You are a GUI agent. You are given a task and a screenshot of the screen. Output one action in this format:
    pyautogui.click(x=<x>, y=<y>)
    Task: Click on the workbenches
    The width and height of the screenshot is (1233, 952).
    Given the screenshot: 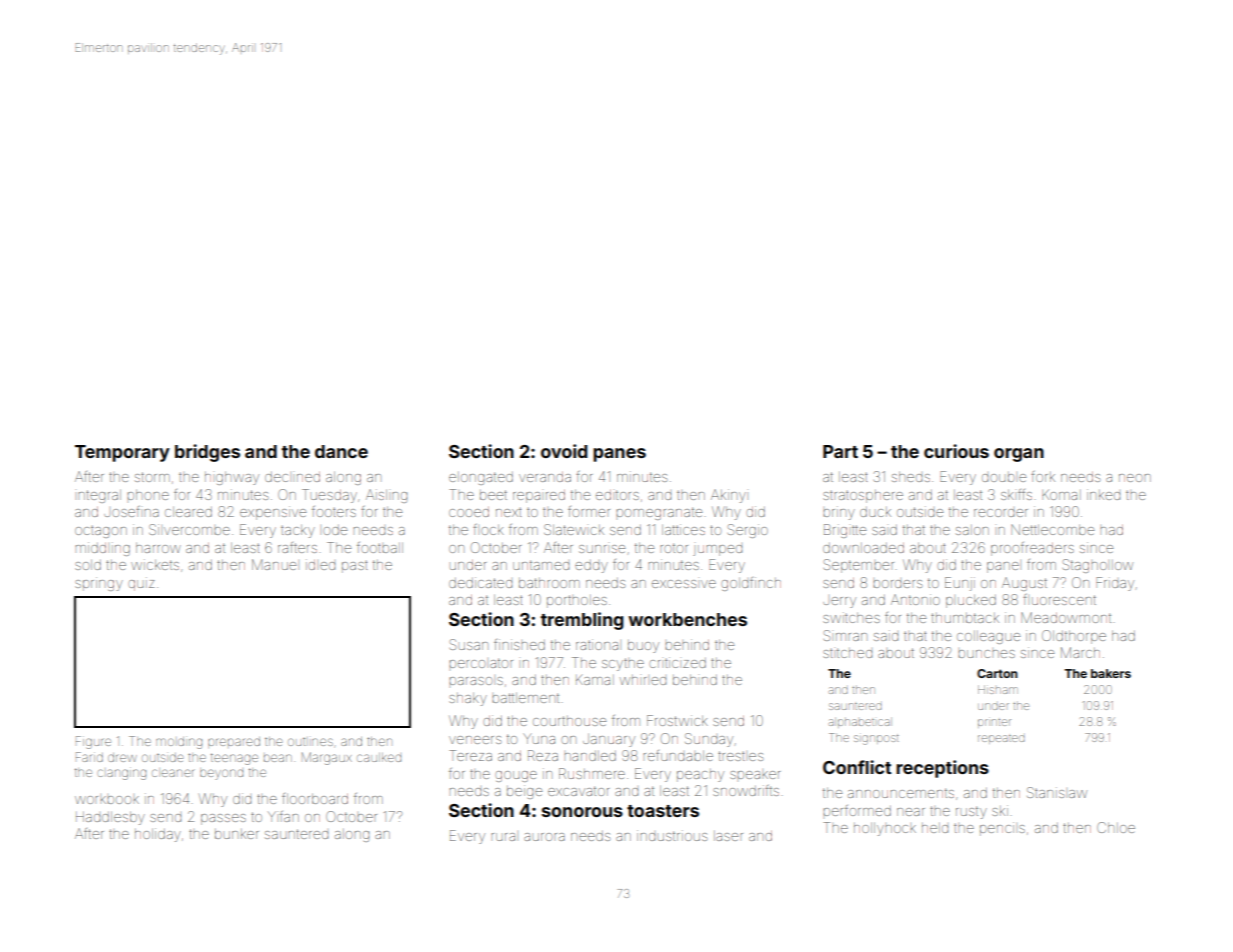 What is the action you would take?
    pyautogui.click(x=687, y=619)
